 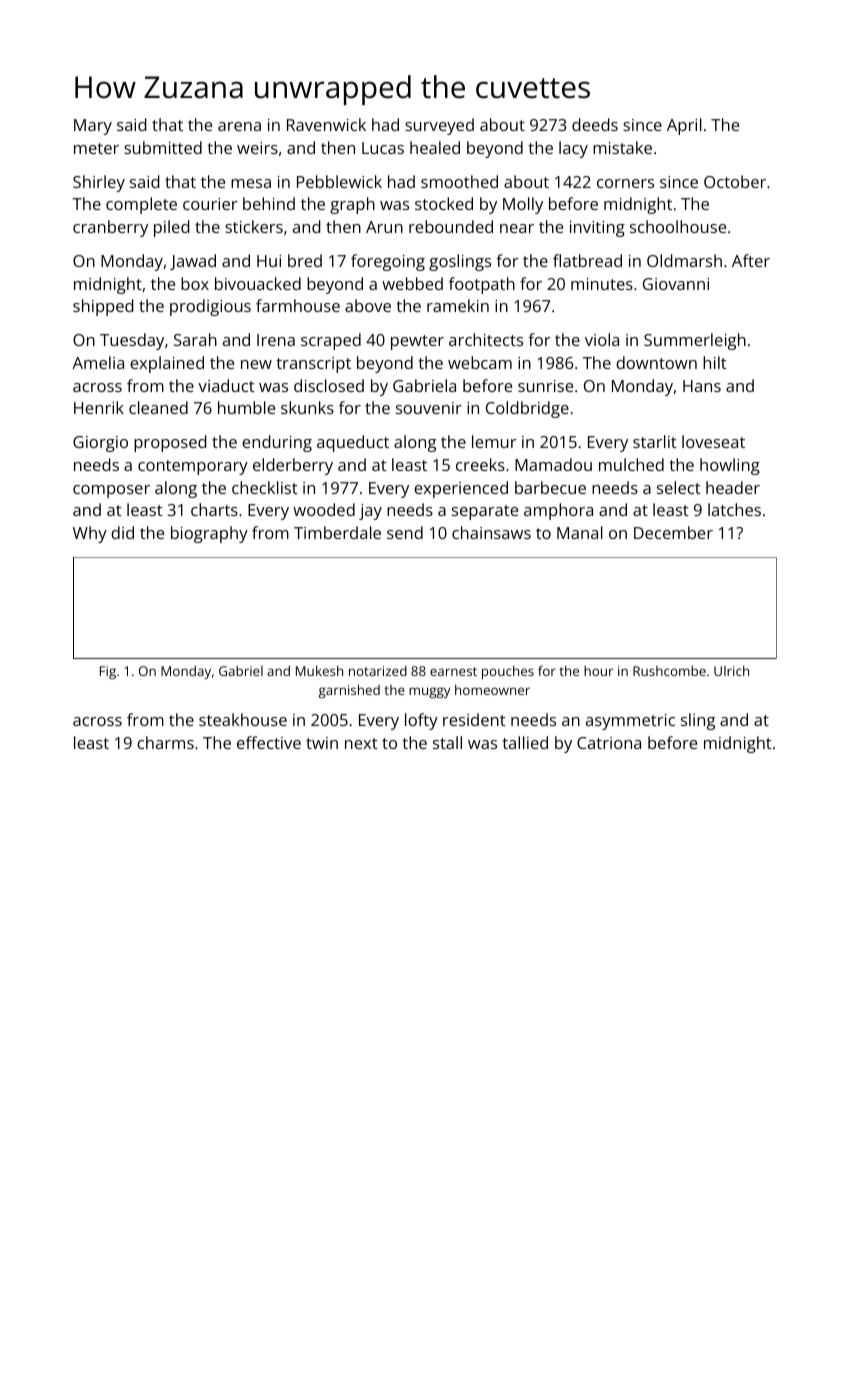 I want to click on Rushcombe, so click(x=669, y=671).
